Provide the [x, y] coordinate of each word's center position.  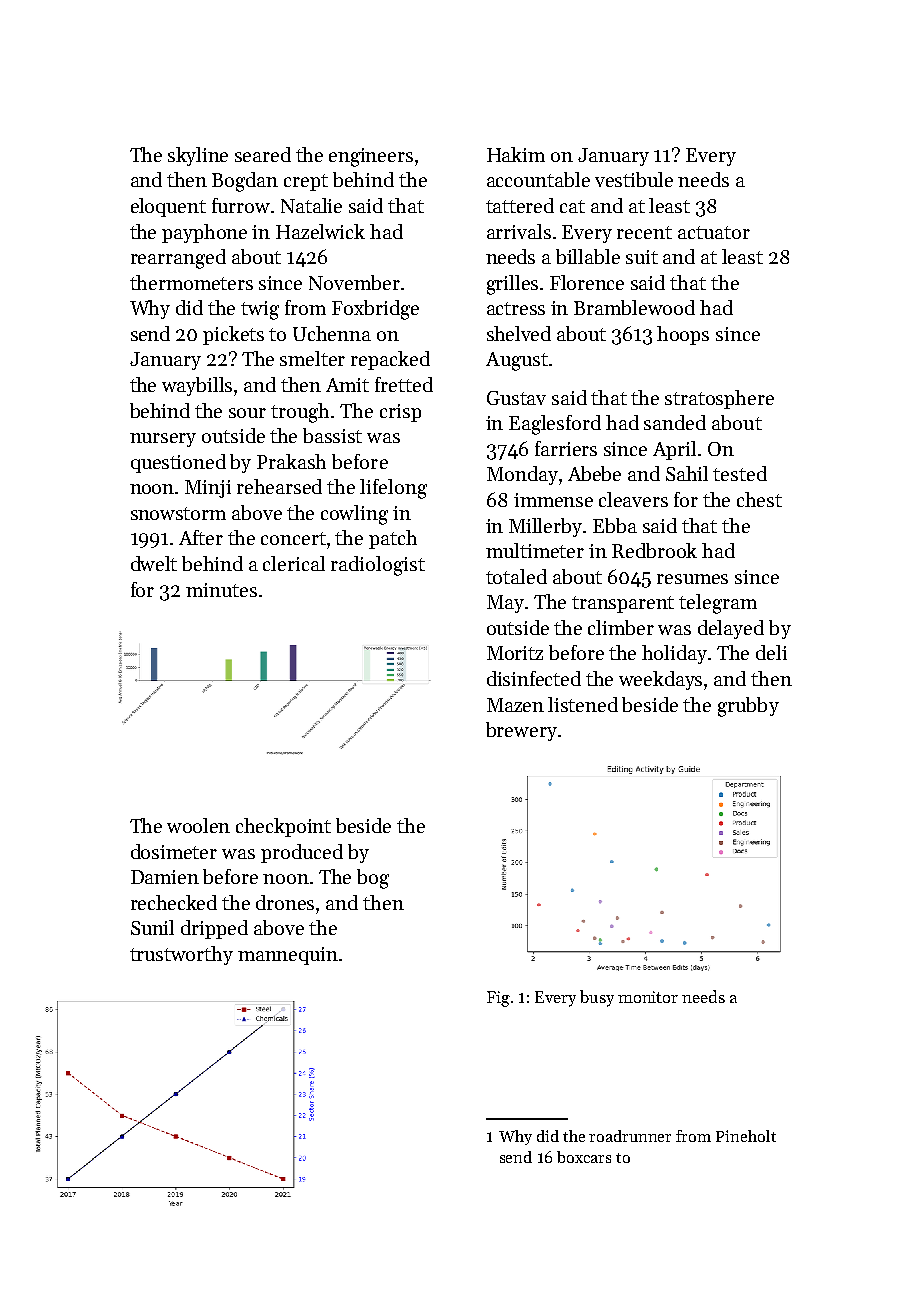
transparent [623, 604]
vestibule [634, 179]
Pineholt [746, 1136]
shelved [519, 333]
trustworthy [181, 955]
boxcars [584, 1157]
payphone [204, 233]
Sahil [687, 473]
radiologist [378, 566]
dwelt [154, 563]
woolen [198, 825]
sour [247, 413]
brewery [521, 731]
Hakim [516, 154]
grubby [748, 707]
